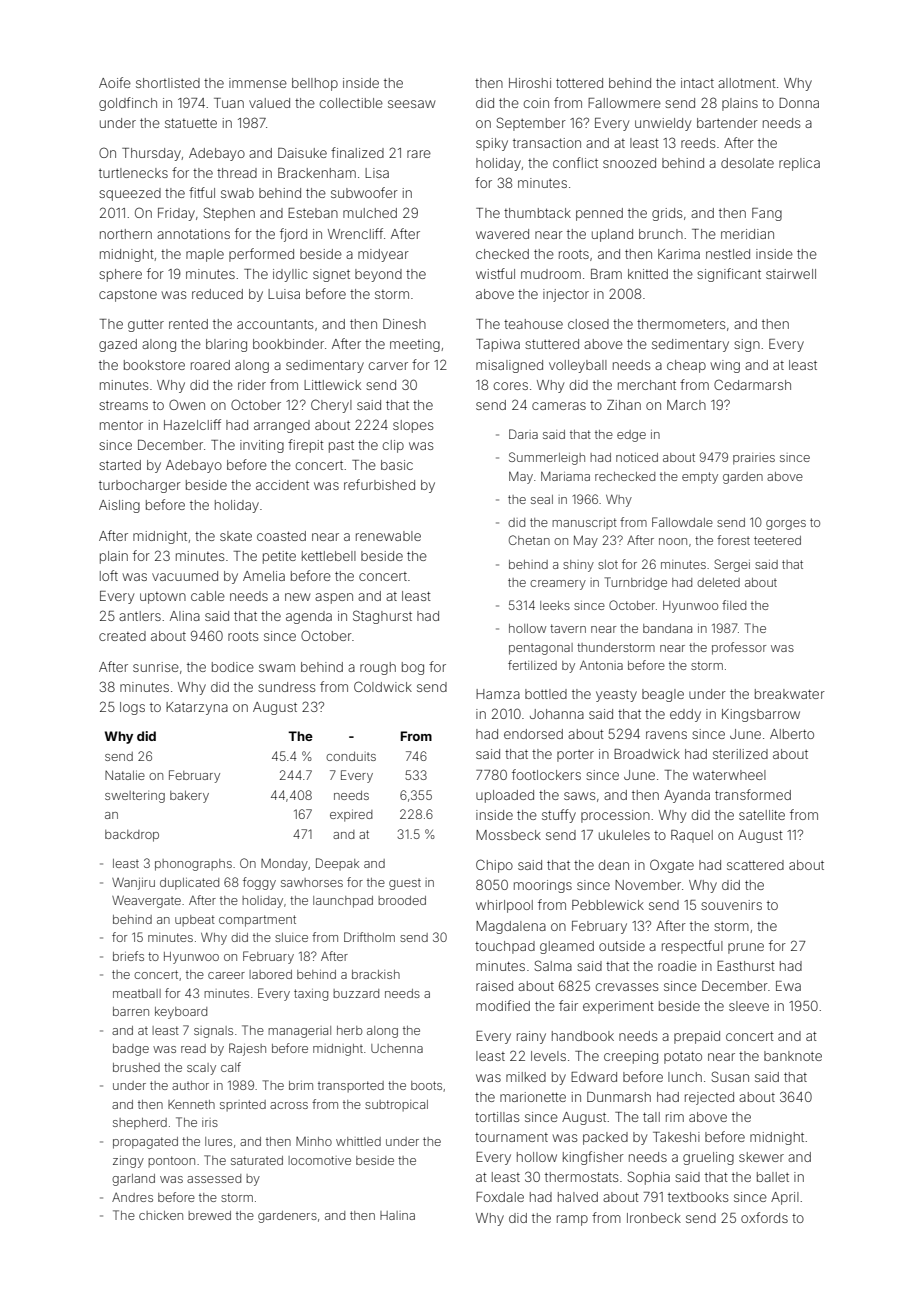  Describe the element at coordinates (698, 143) in the screenshot. I see `reeds` at that location.
